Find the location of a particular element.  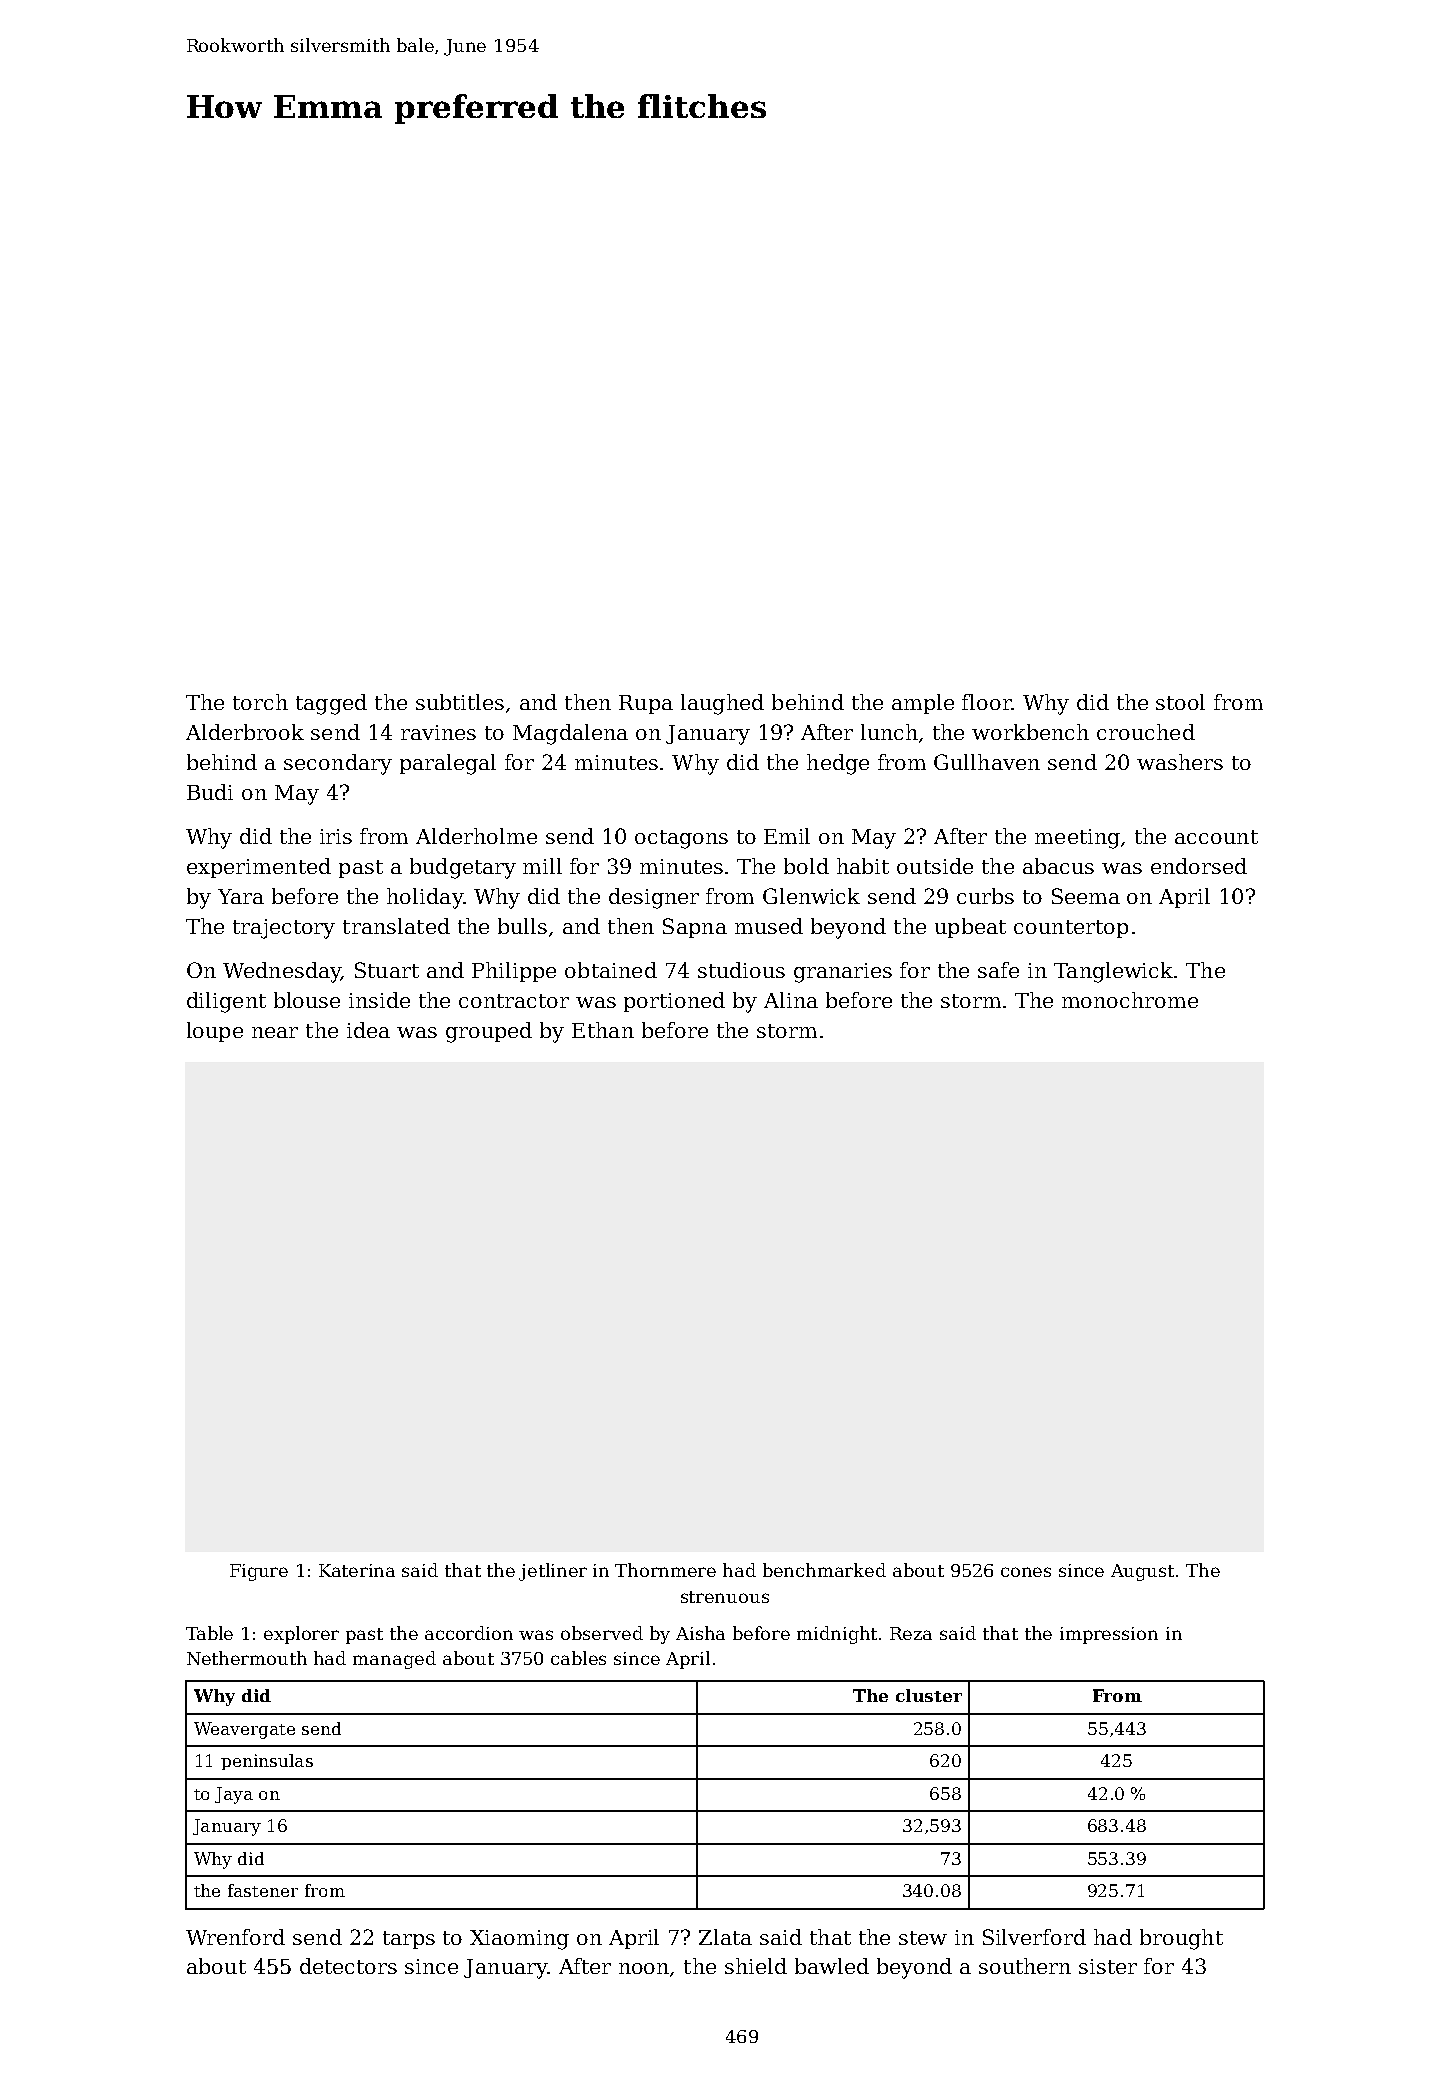

jetliner is located at coordinates (553, 1572).
